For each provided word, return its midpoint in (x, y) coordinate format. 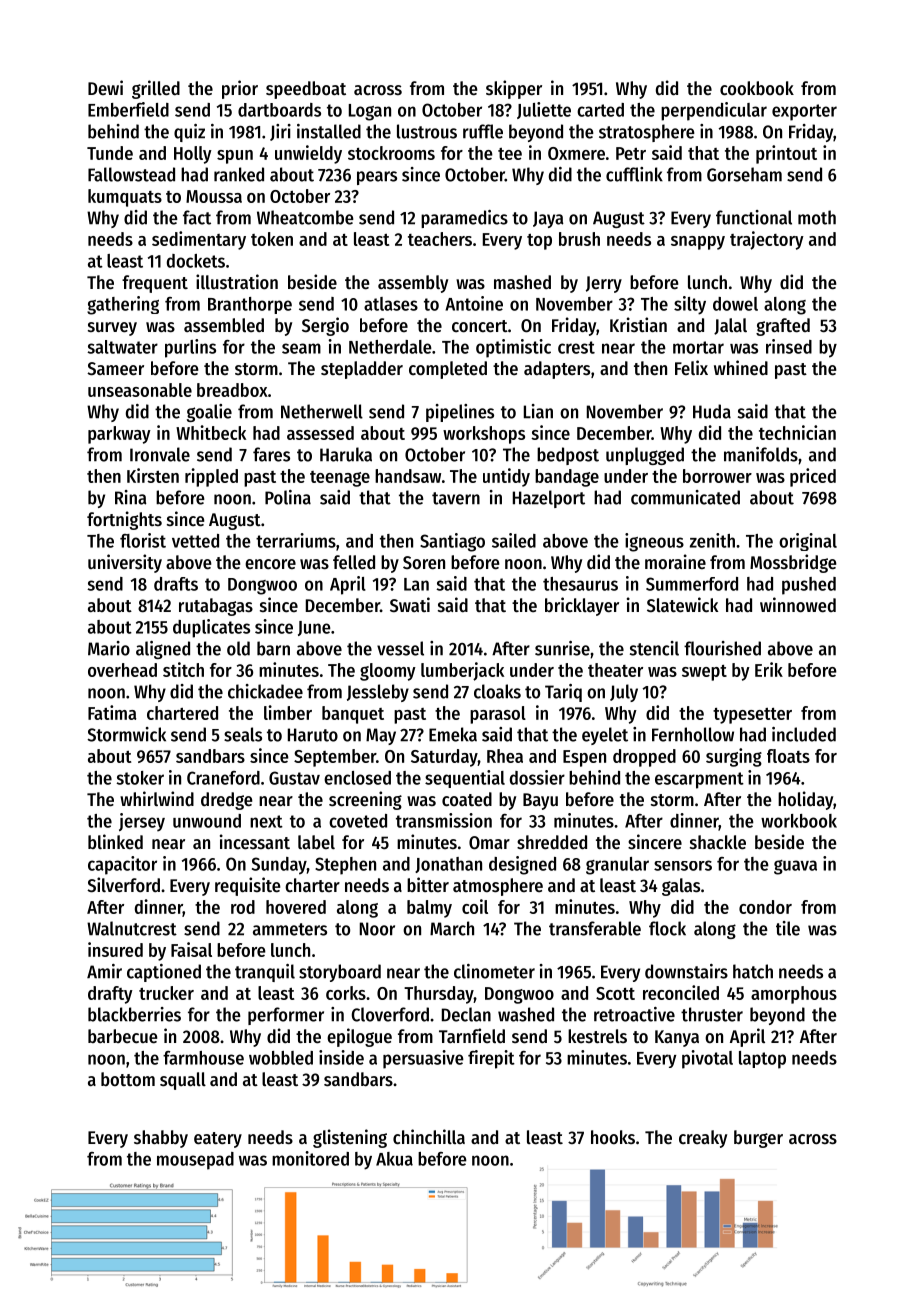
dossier (537, 777)
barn (273, 648)
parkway (119, 435)
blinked (115, 841)
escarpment (699, 780)
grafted (783, 327)
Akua (394, 1159)
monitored (310, 1158)
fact (197, 217)
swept (704, 673)
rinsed (789, 346)
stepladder (362, 370)
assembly (413, 284)
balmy (429, 909)
